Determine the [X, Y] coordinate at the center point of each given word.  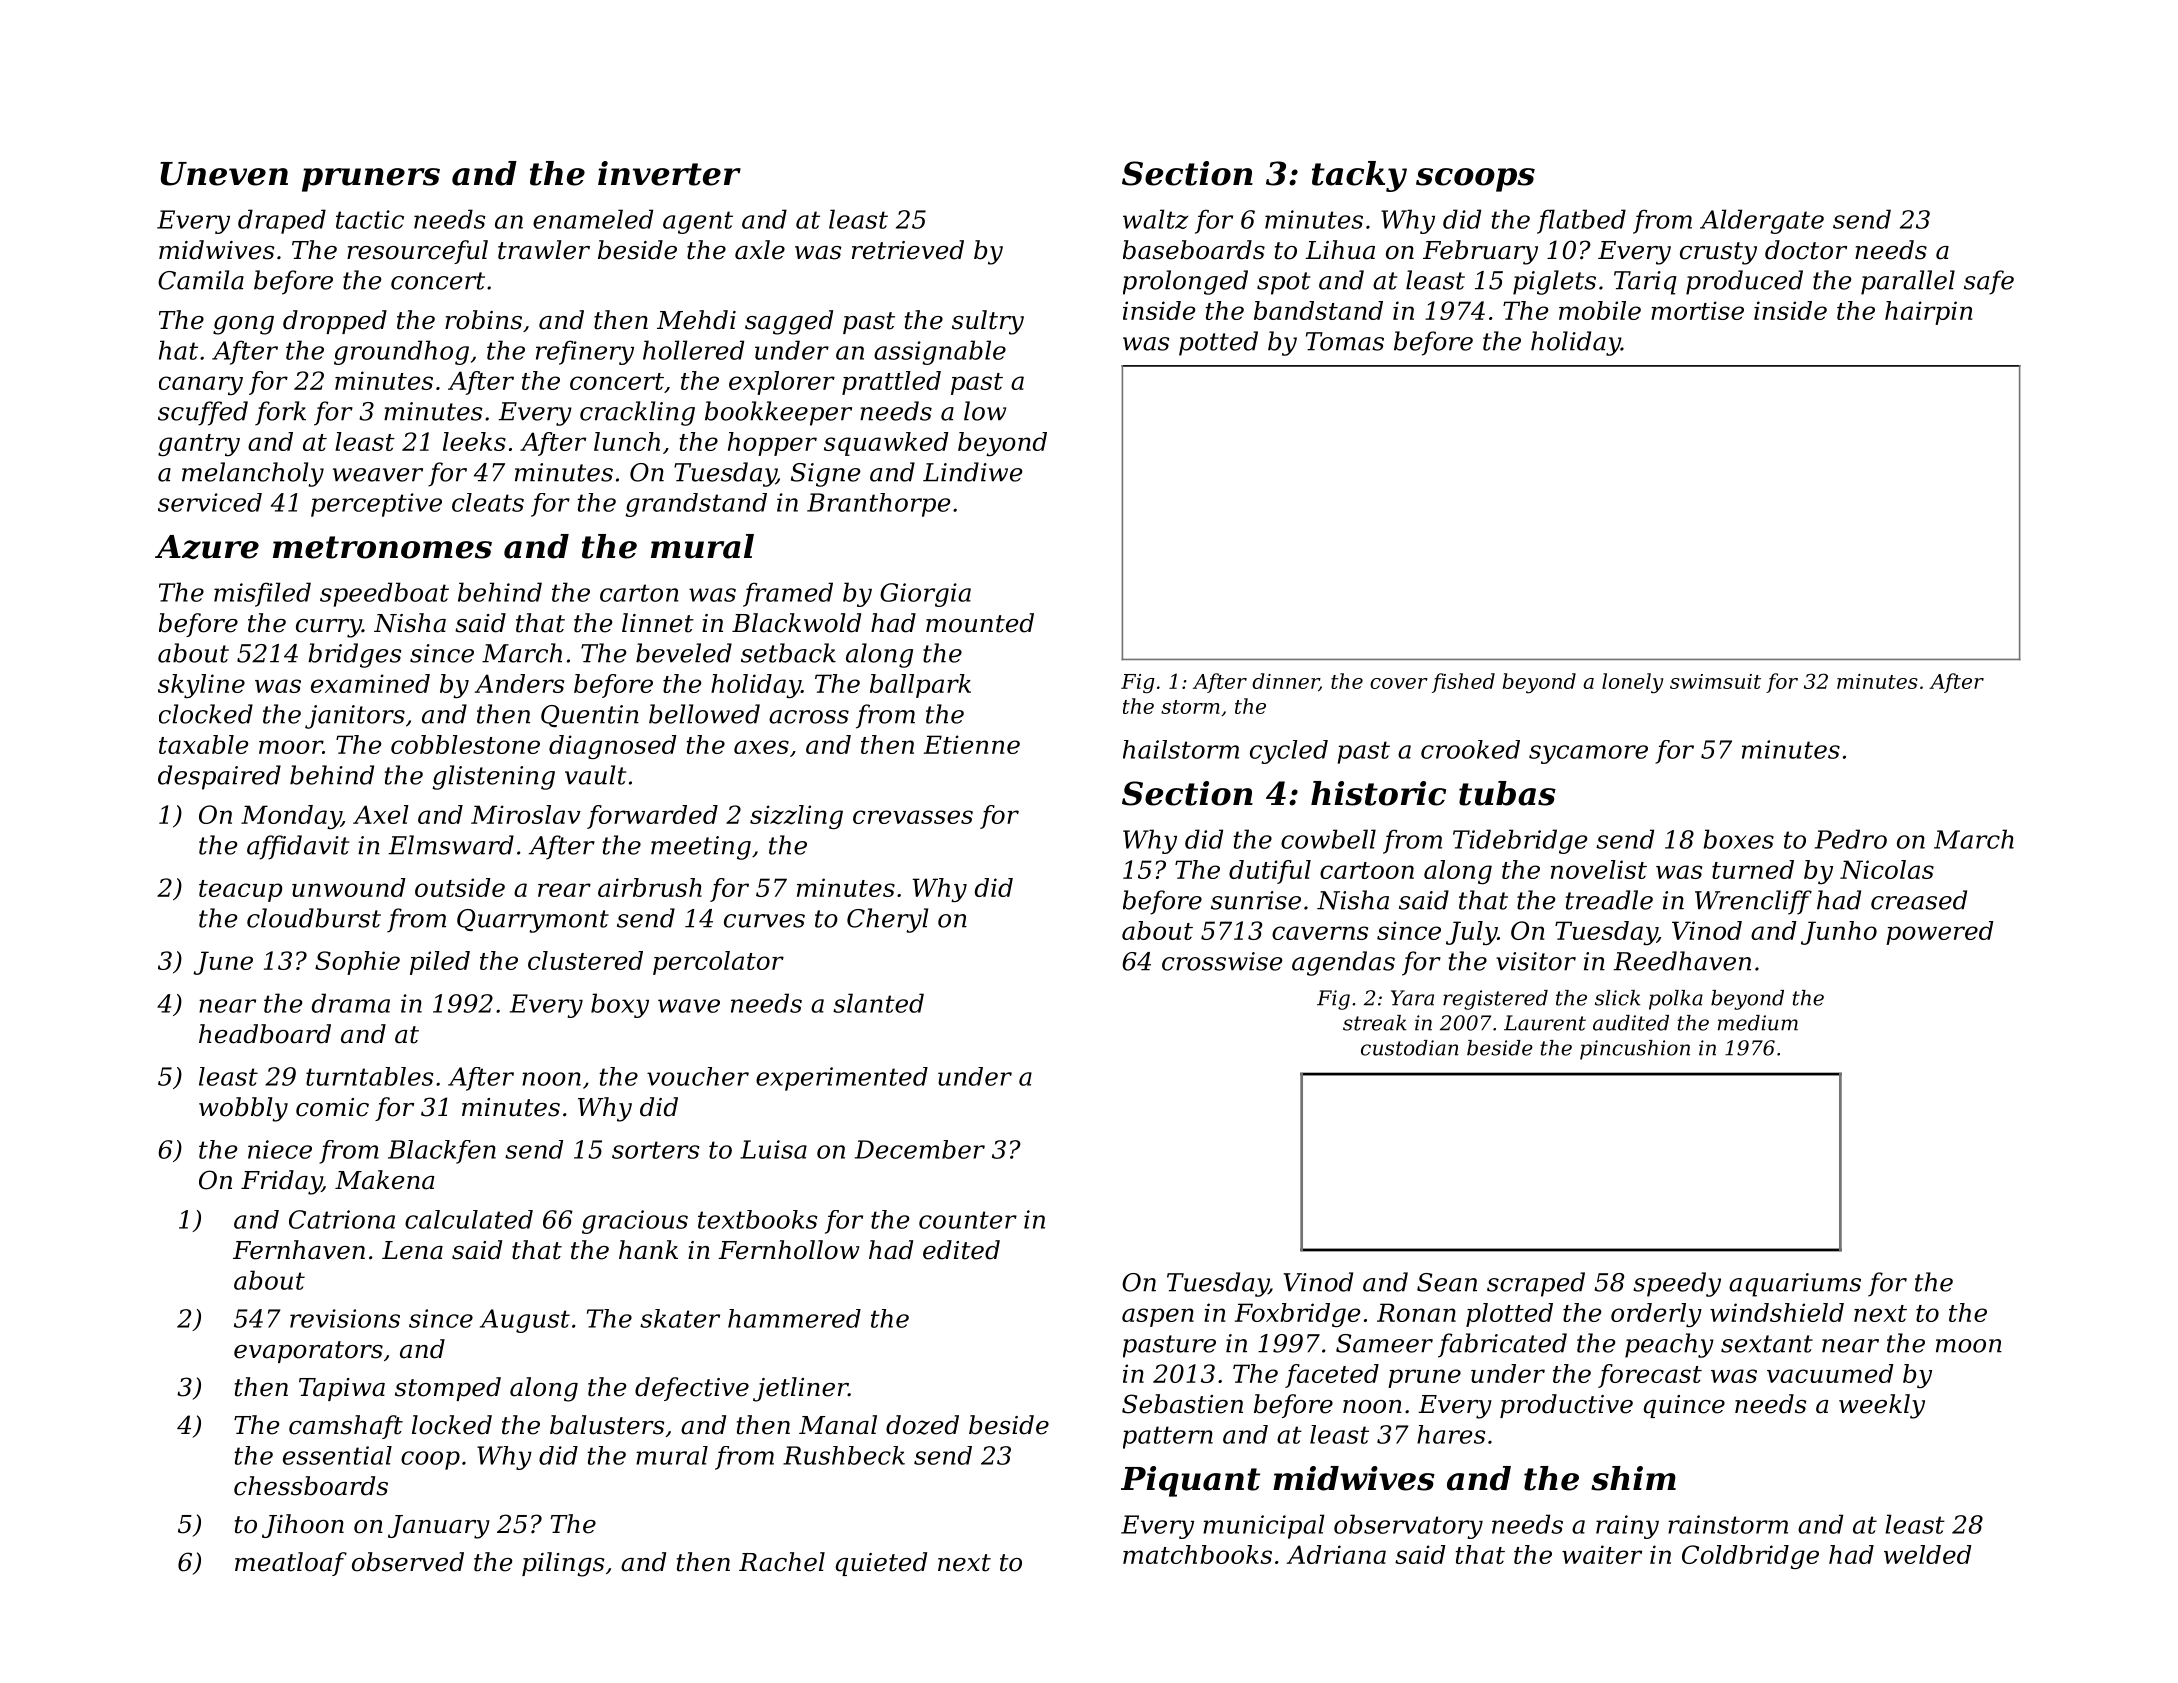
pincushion [1635, 1050]
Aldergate [1762, 221]
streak [1374, 1023]
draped [282, 221]
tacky [1359, 176]
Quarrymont [533, 921]
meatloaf [291, 1564]
